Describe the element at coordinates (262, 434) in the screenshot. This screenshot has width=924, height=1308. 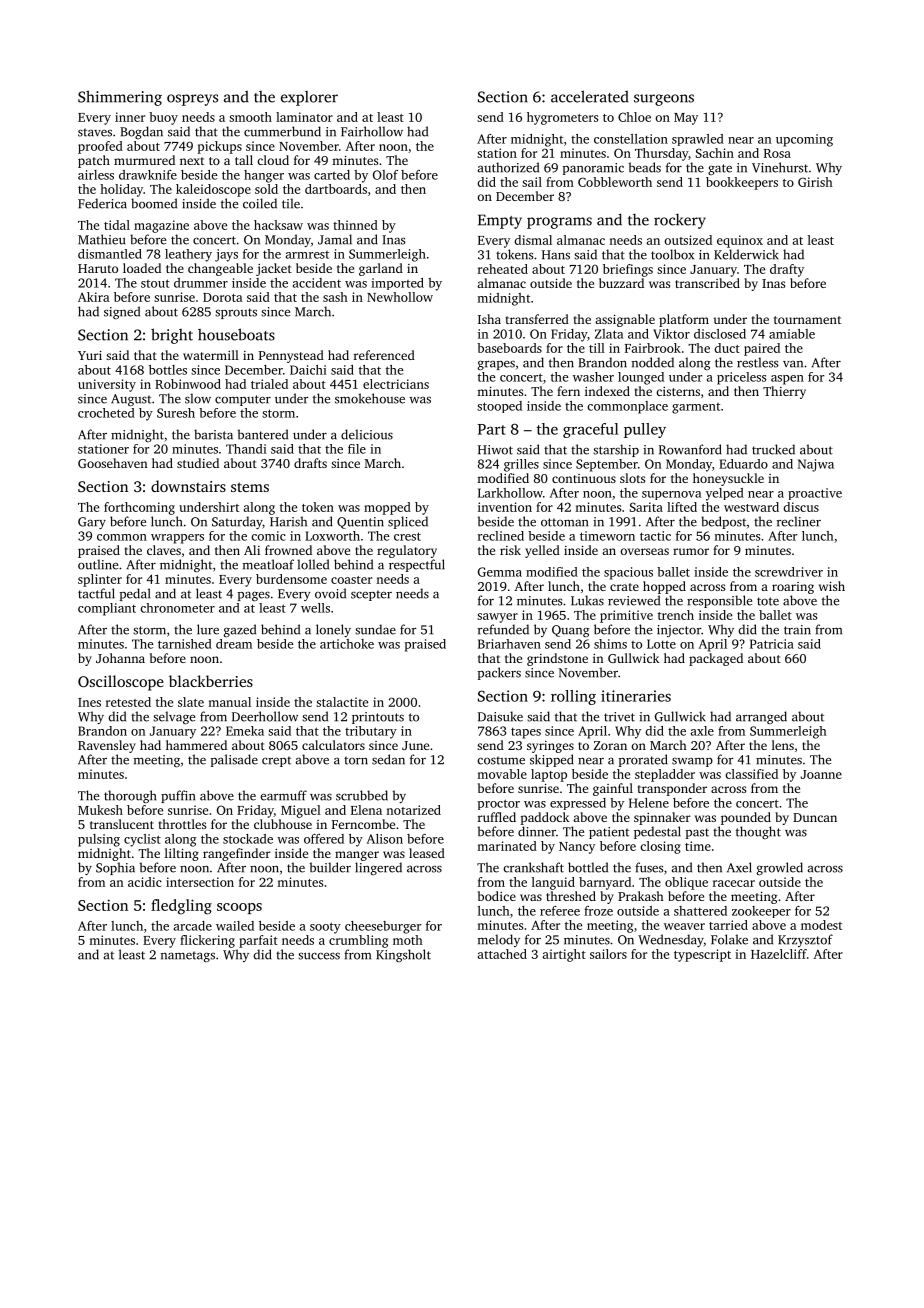
I see `bantered` at that location.
